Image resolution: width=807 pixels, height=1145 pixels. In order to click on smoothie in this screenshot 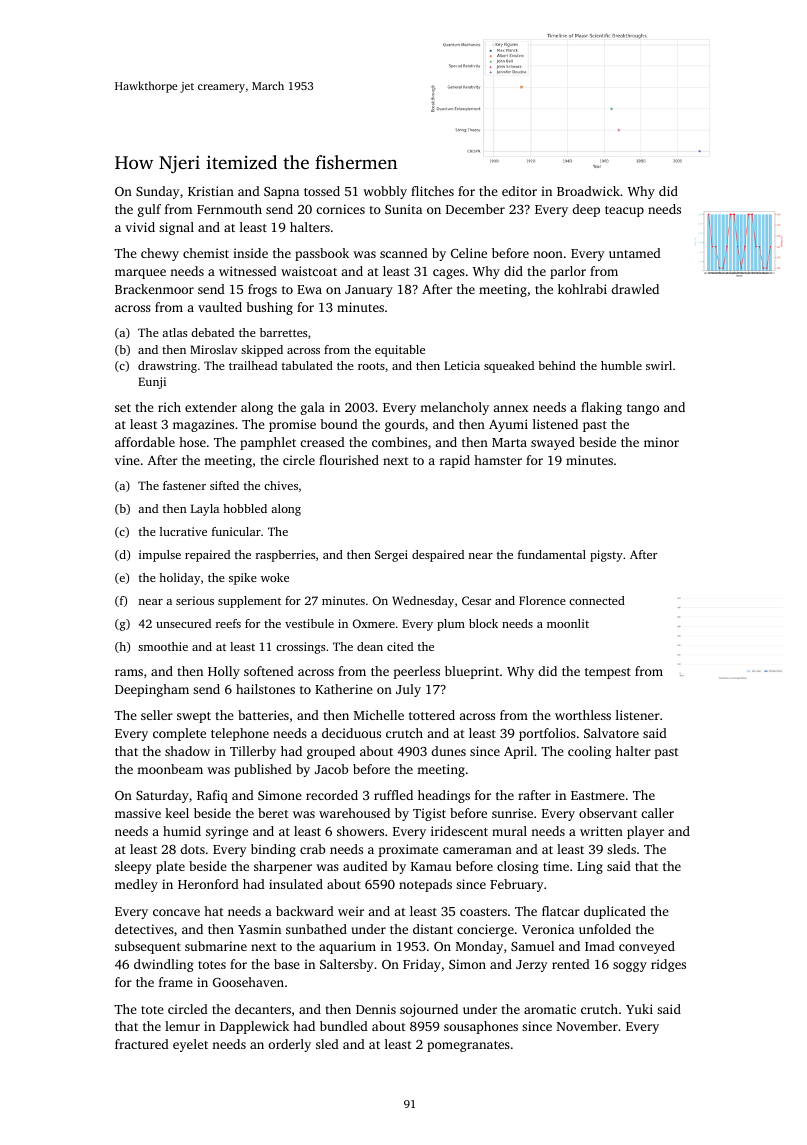, I will do `click(163, 646)`.
